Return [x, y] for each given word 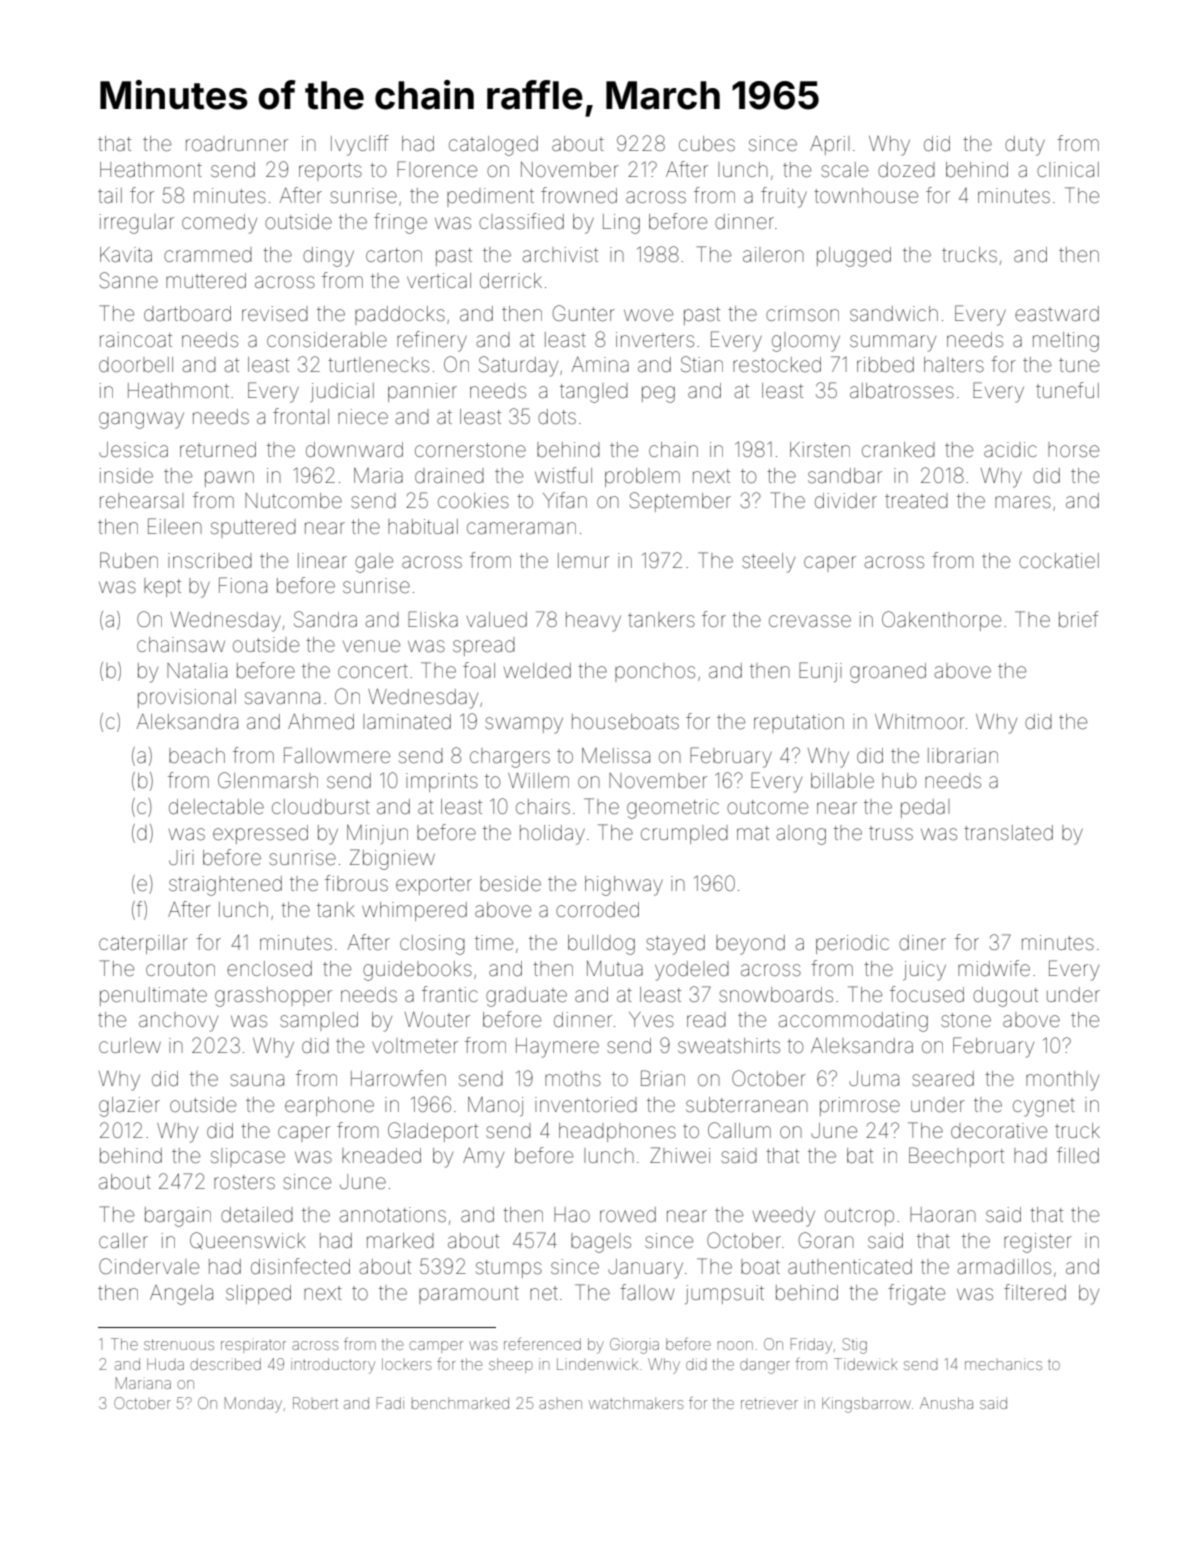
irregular [137, 224]
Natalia [197, 670]
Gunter [584, 313]
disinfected [300, 1266]
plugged [854, 257]
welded [537, 671]
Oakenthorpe [941, 621]
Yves [651, 1020]
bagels [601, 1243]
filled [1078, 1155]
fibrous [356, 883]
